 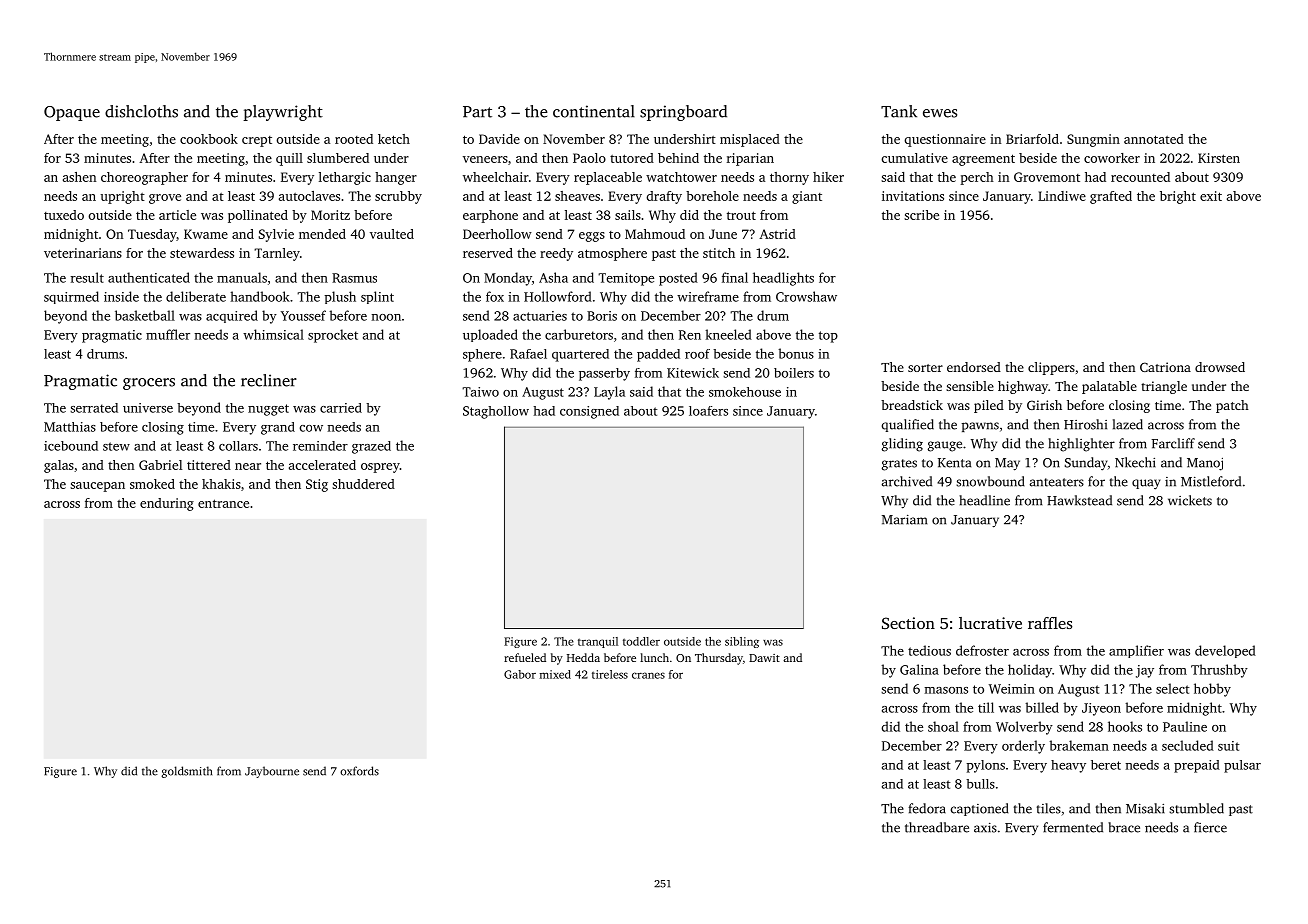 What do you see at coordinates (1079, 500) in the screenshot?
I see `Hawkstead` at bounding box center [1079, 500].
